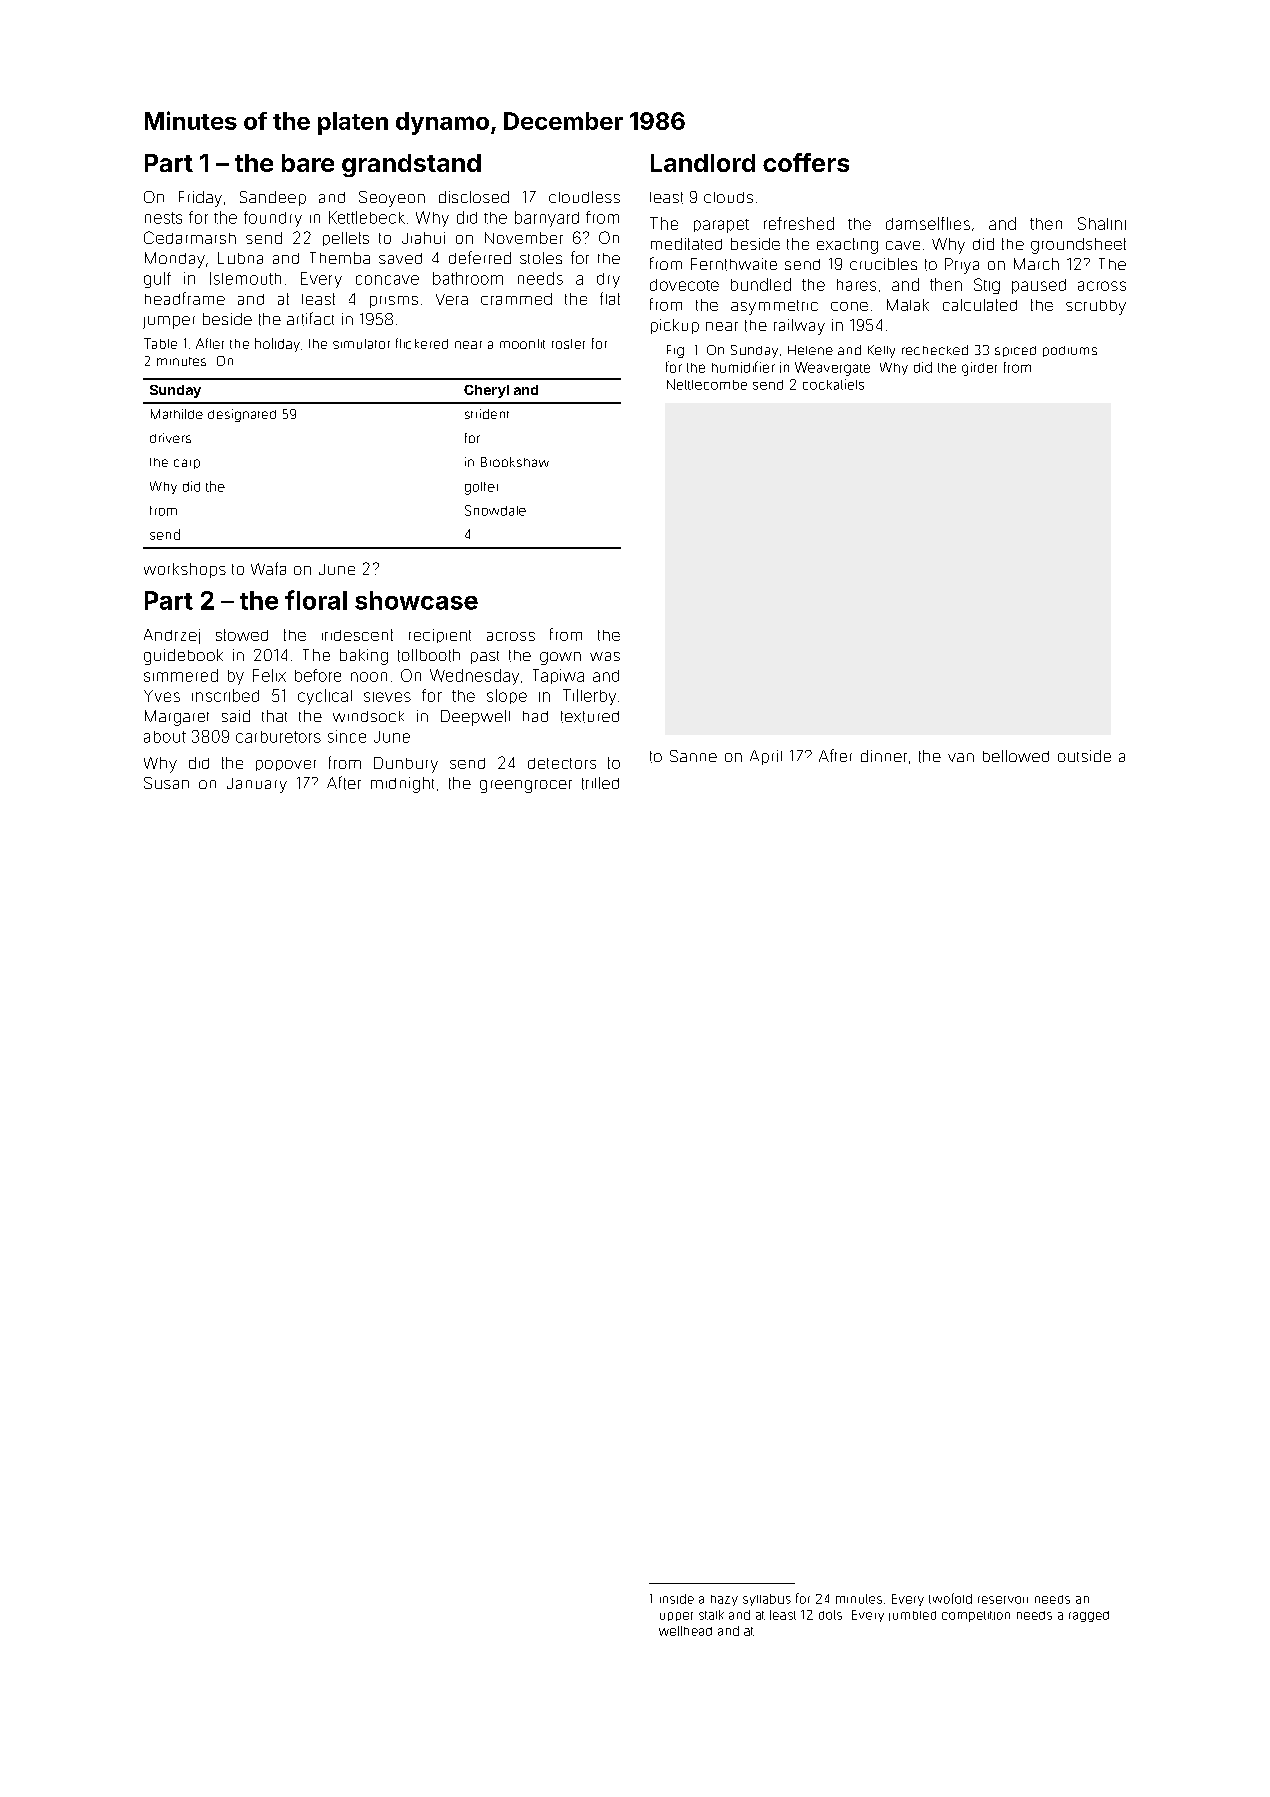 This screenshot has height=1797, width=1270. What do you see at coordinates (1016, 756) in the screenshot?
I see `bellowed` at bounding box center [1016, 756].
